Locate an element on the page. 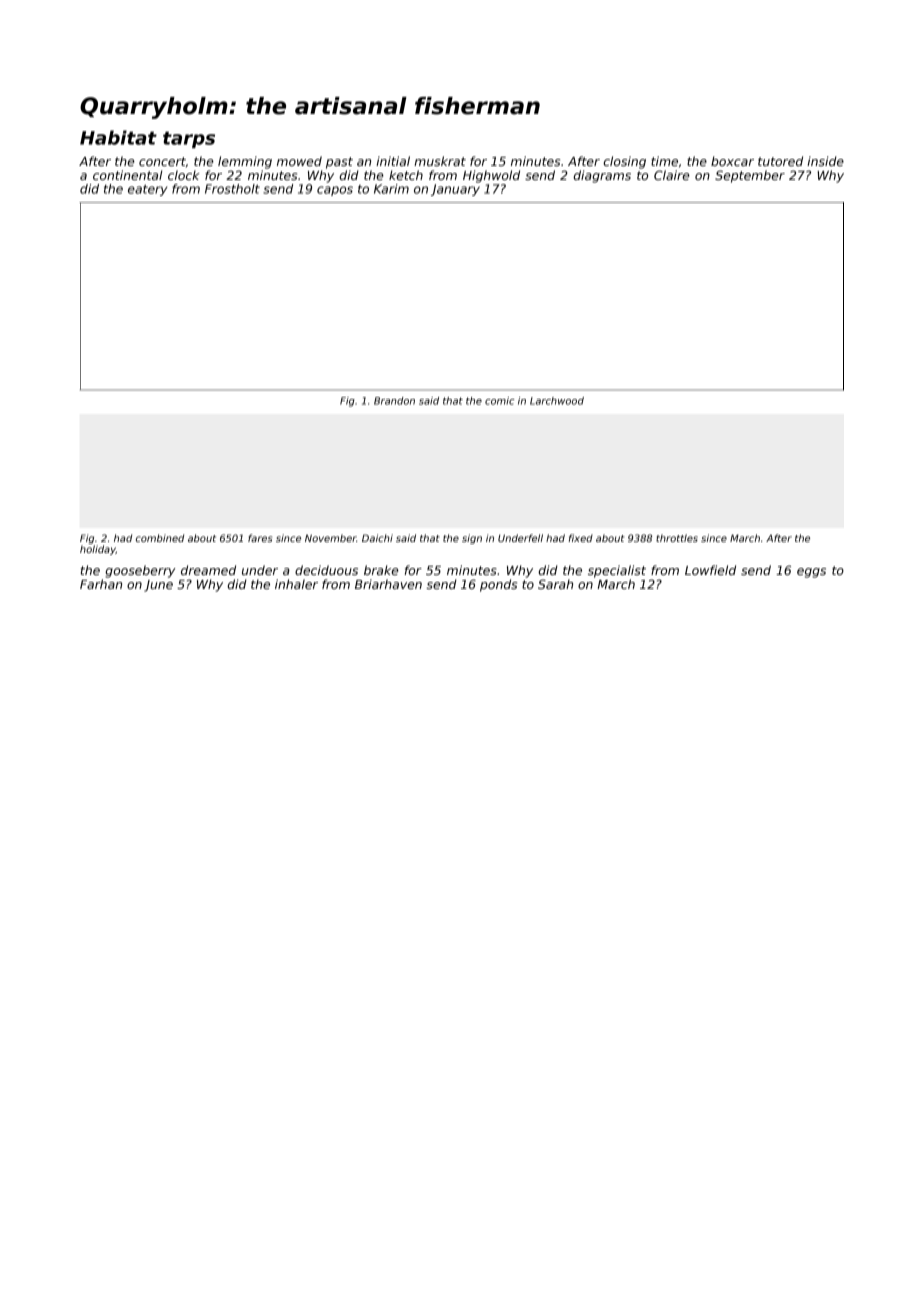  January is located at coordinates (455, 190).
